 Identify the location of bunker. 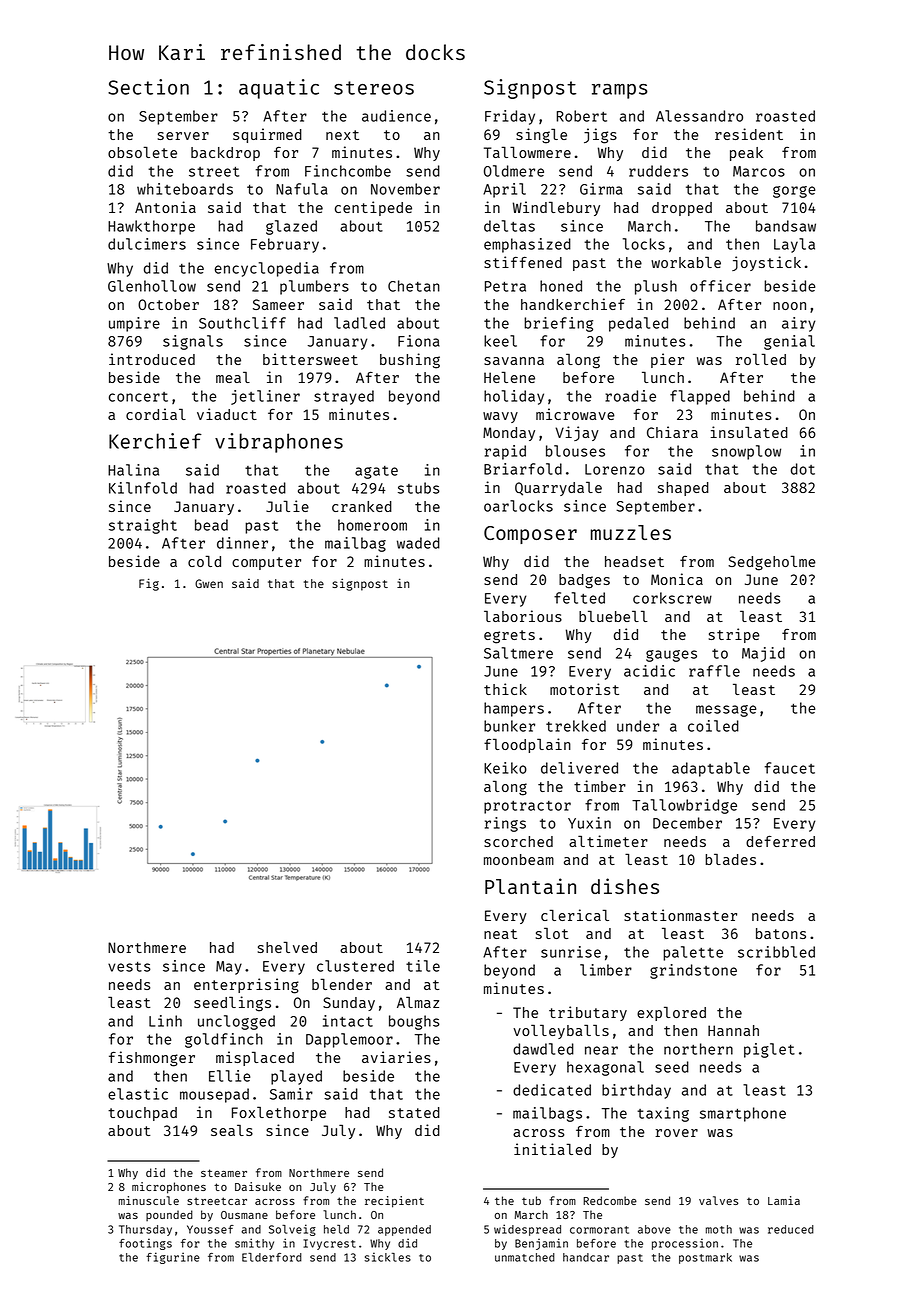
(509, 726).
